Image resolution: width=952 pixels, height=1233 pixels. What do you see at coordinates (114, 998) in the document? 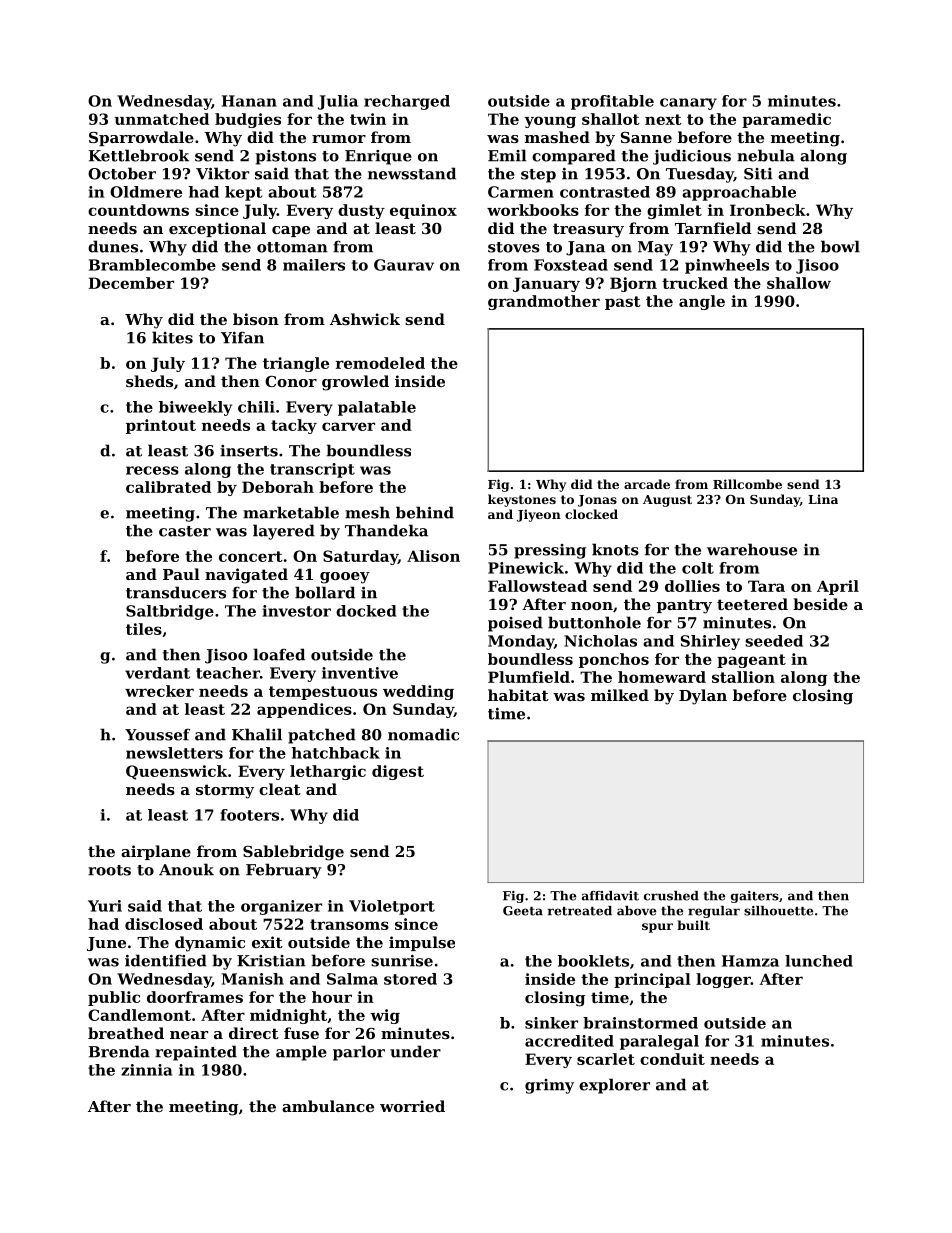
I see `public` at bounding box center [114, 998].
